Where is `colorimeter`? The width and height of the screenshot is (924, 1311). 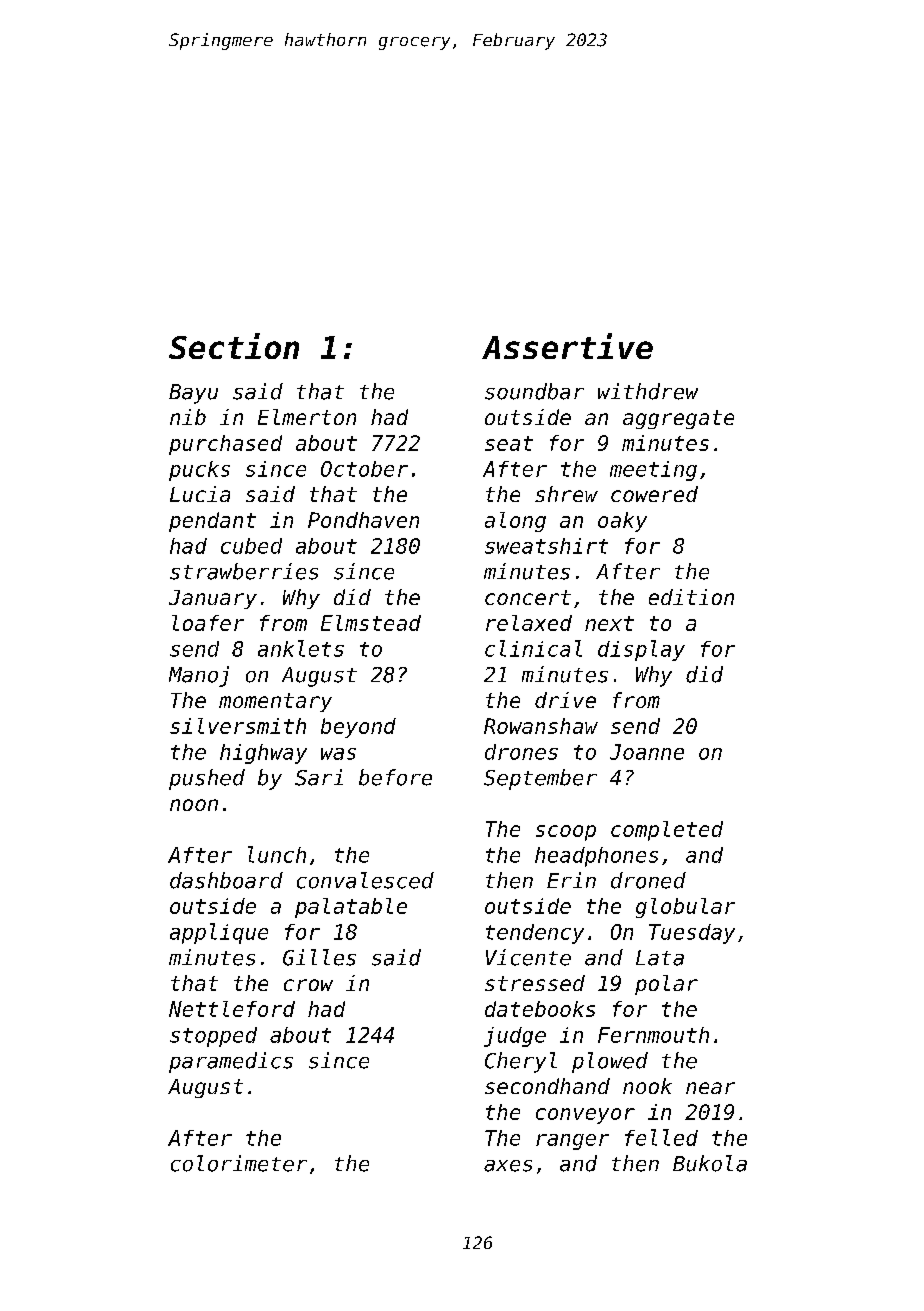 colorimeter is located at coordinates (239, 1163).
